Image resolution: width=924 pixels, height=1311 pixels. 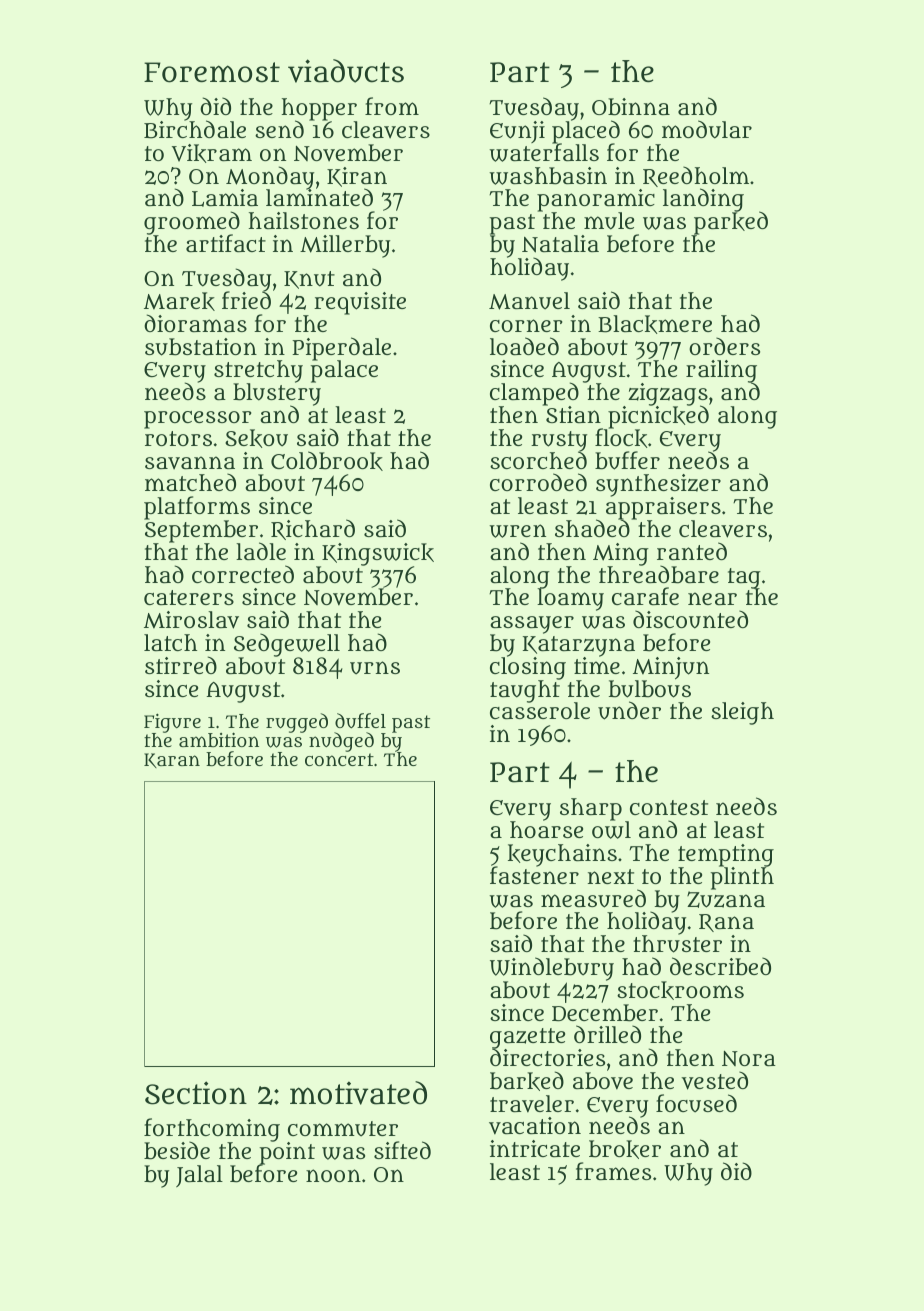 What do you see at coordinates (177, 1150) in the document?
I see `beside` at bounding box center [177, 1150].
